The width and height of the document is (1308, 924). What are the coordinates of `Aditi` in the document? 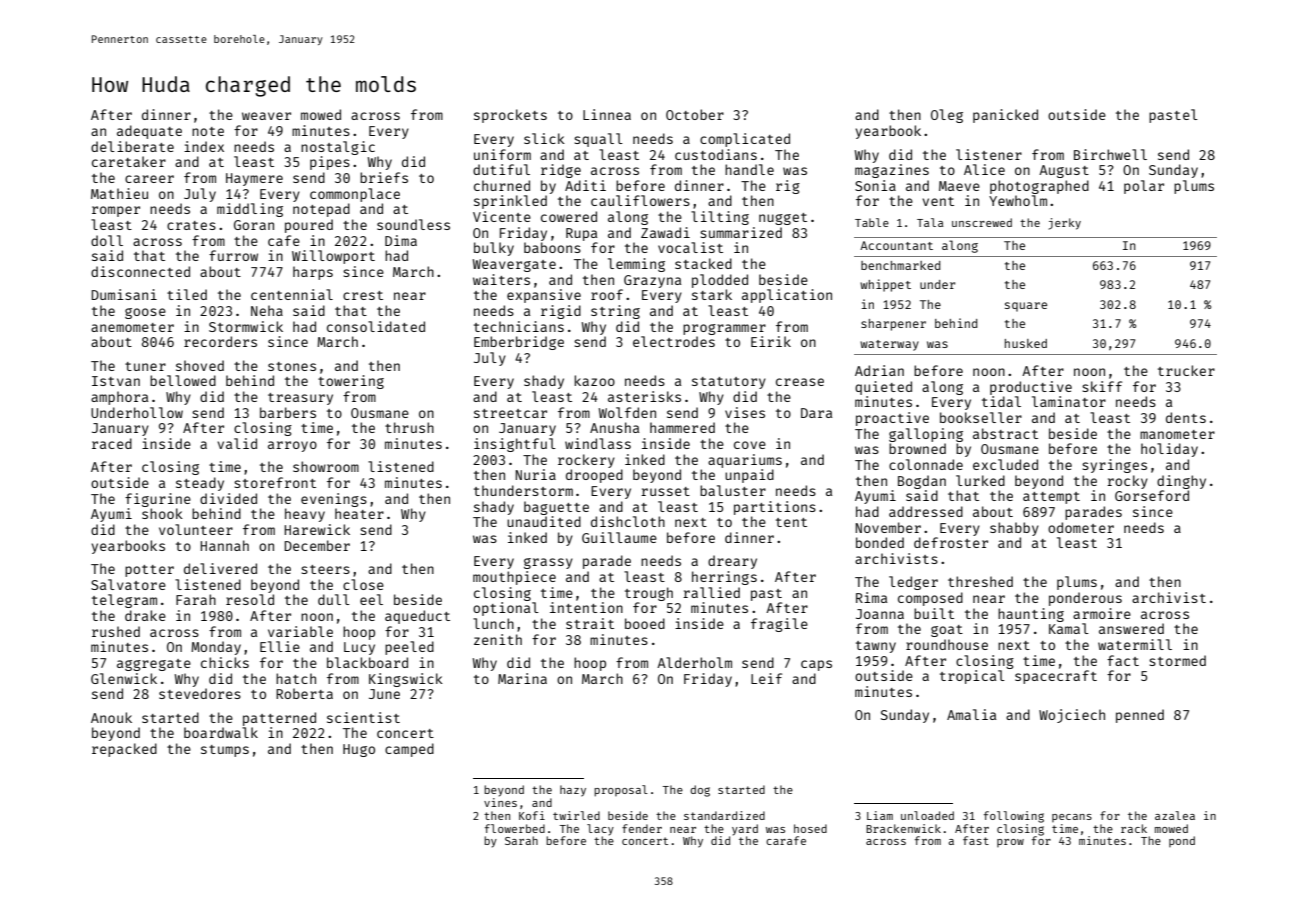 It's located at (585, 185).
